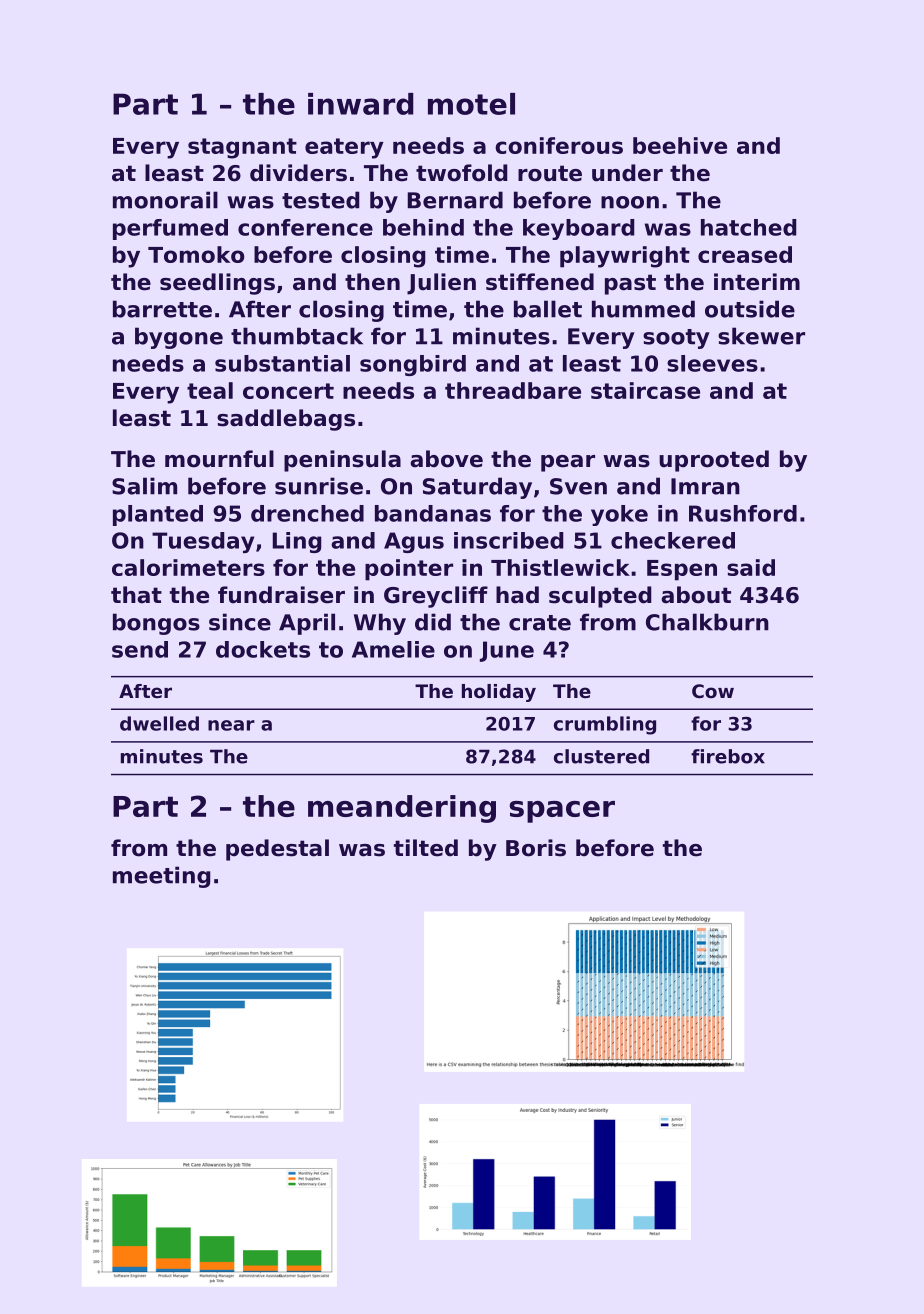 The width and height of the screenshot is (924, 1314). What do you see at coordinates (277, 850) in the screenshot?
I see `pedestal` at bounding box center [277, 850].
